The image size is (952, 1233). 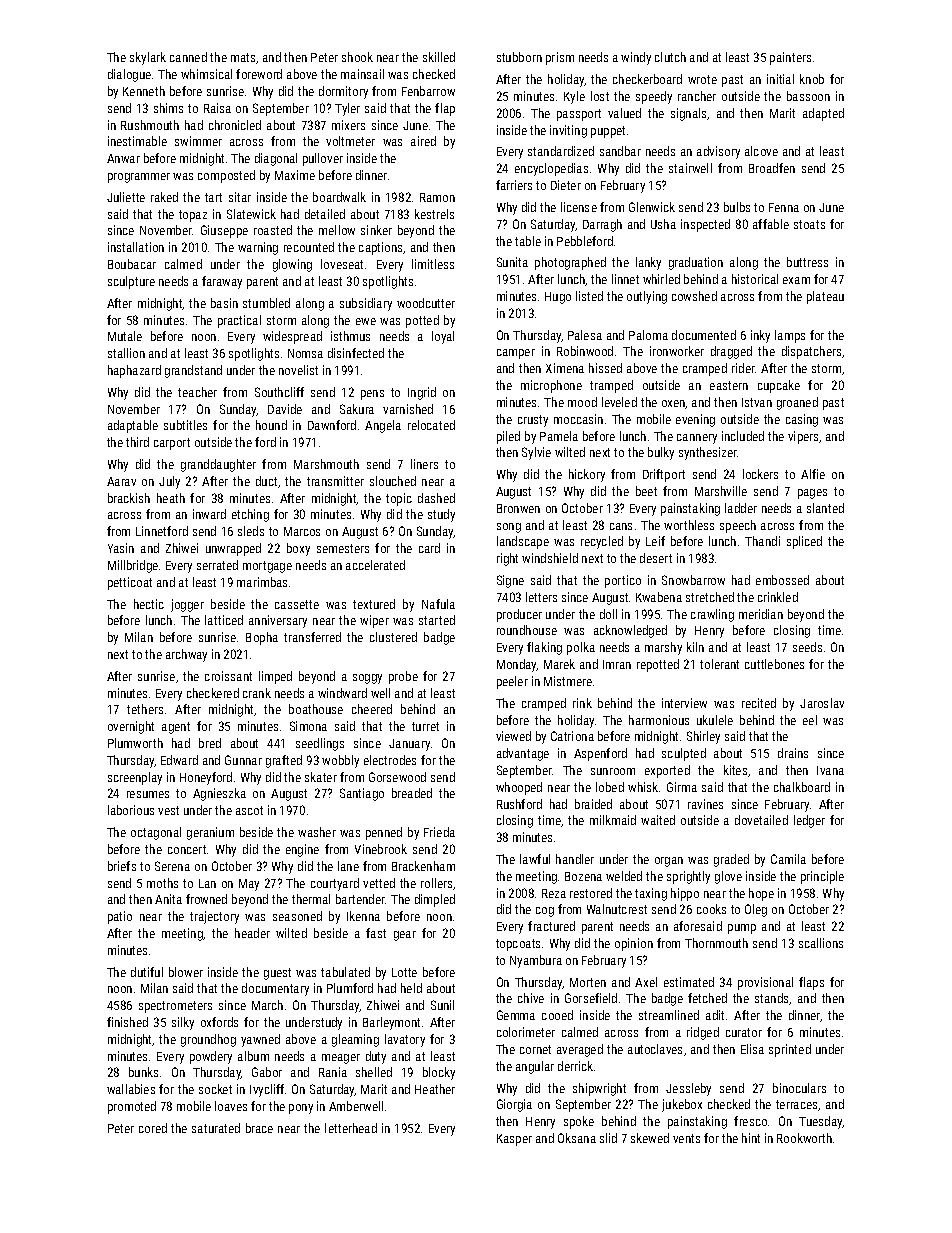 I want to click on song, so click(x=509, y=528).
